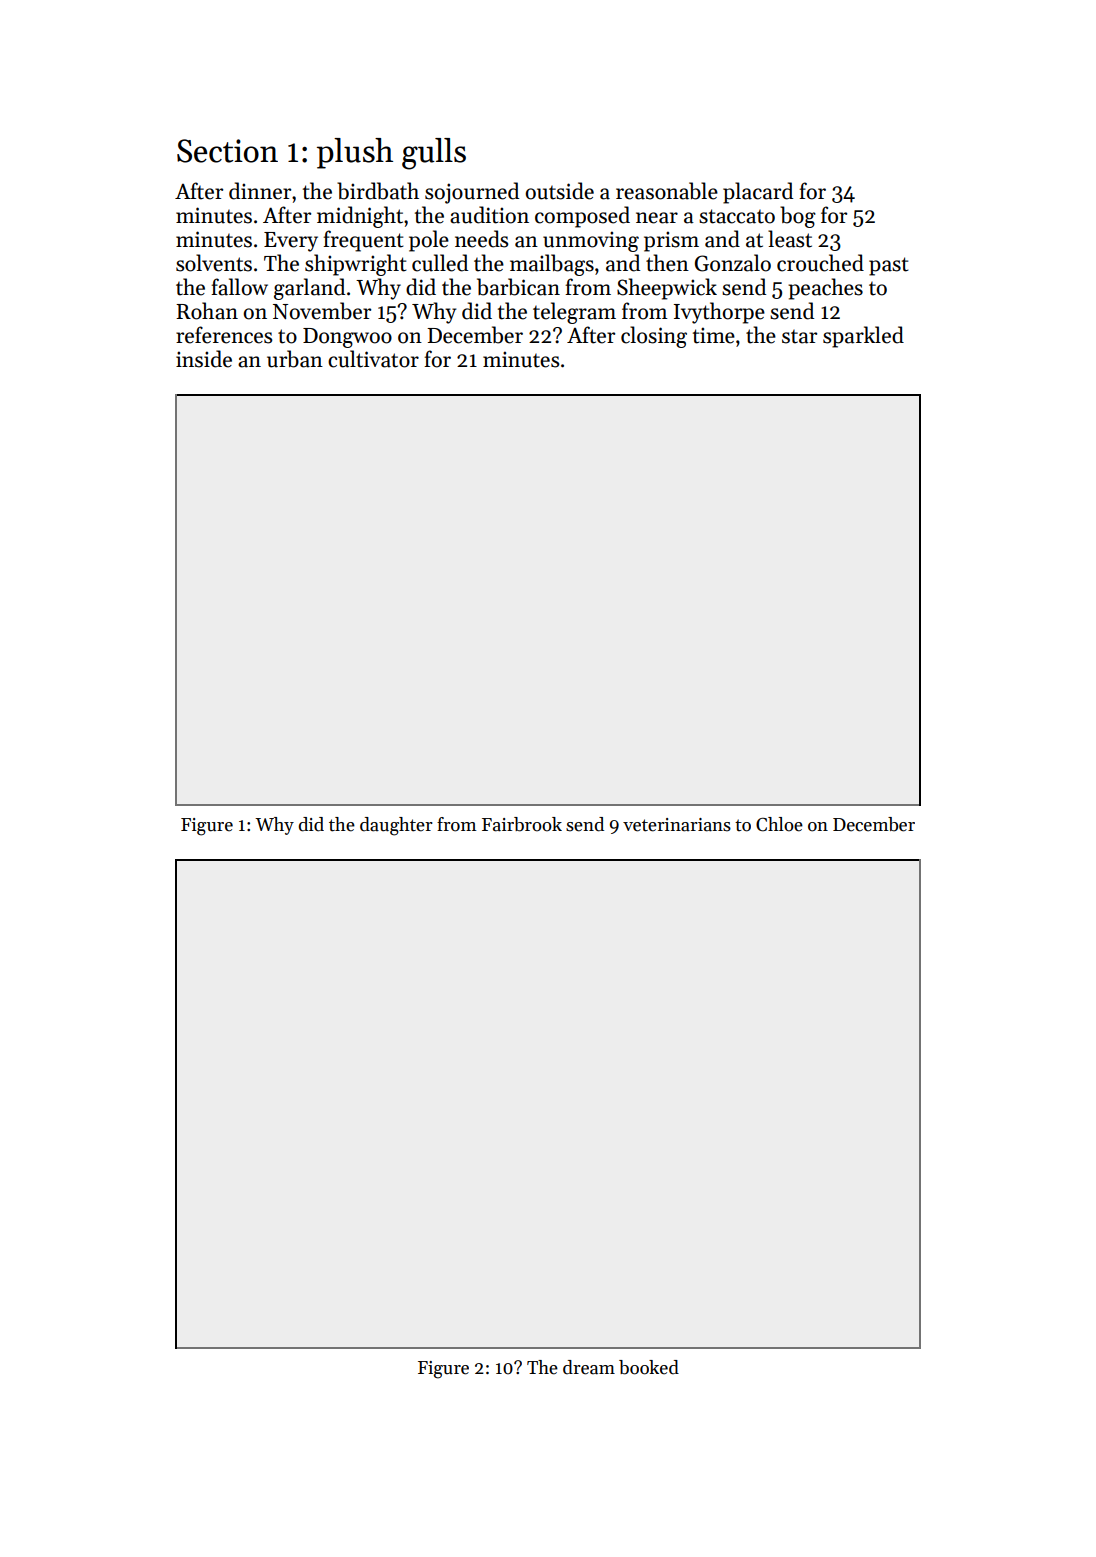 The image size is (1096, 1557). What do you see at coordinates (719, 313) in the screenshot?
I see `Ivythorpe` at bounding box center [719, 313].
